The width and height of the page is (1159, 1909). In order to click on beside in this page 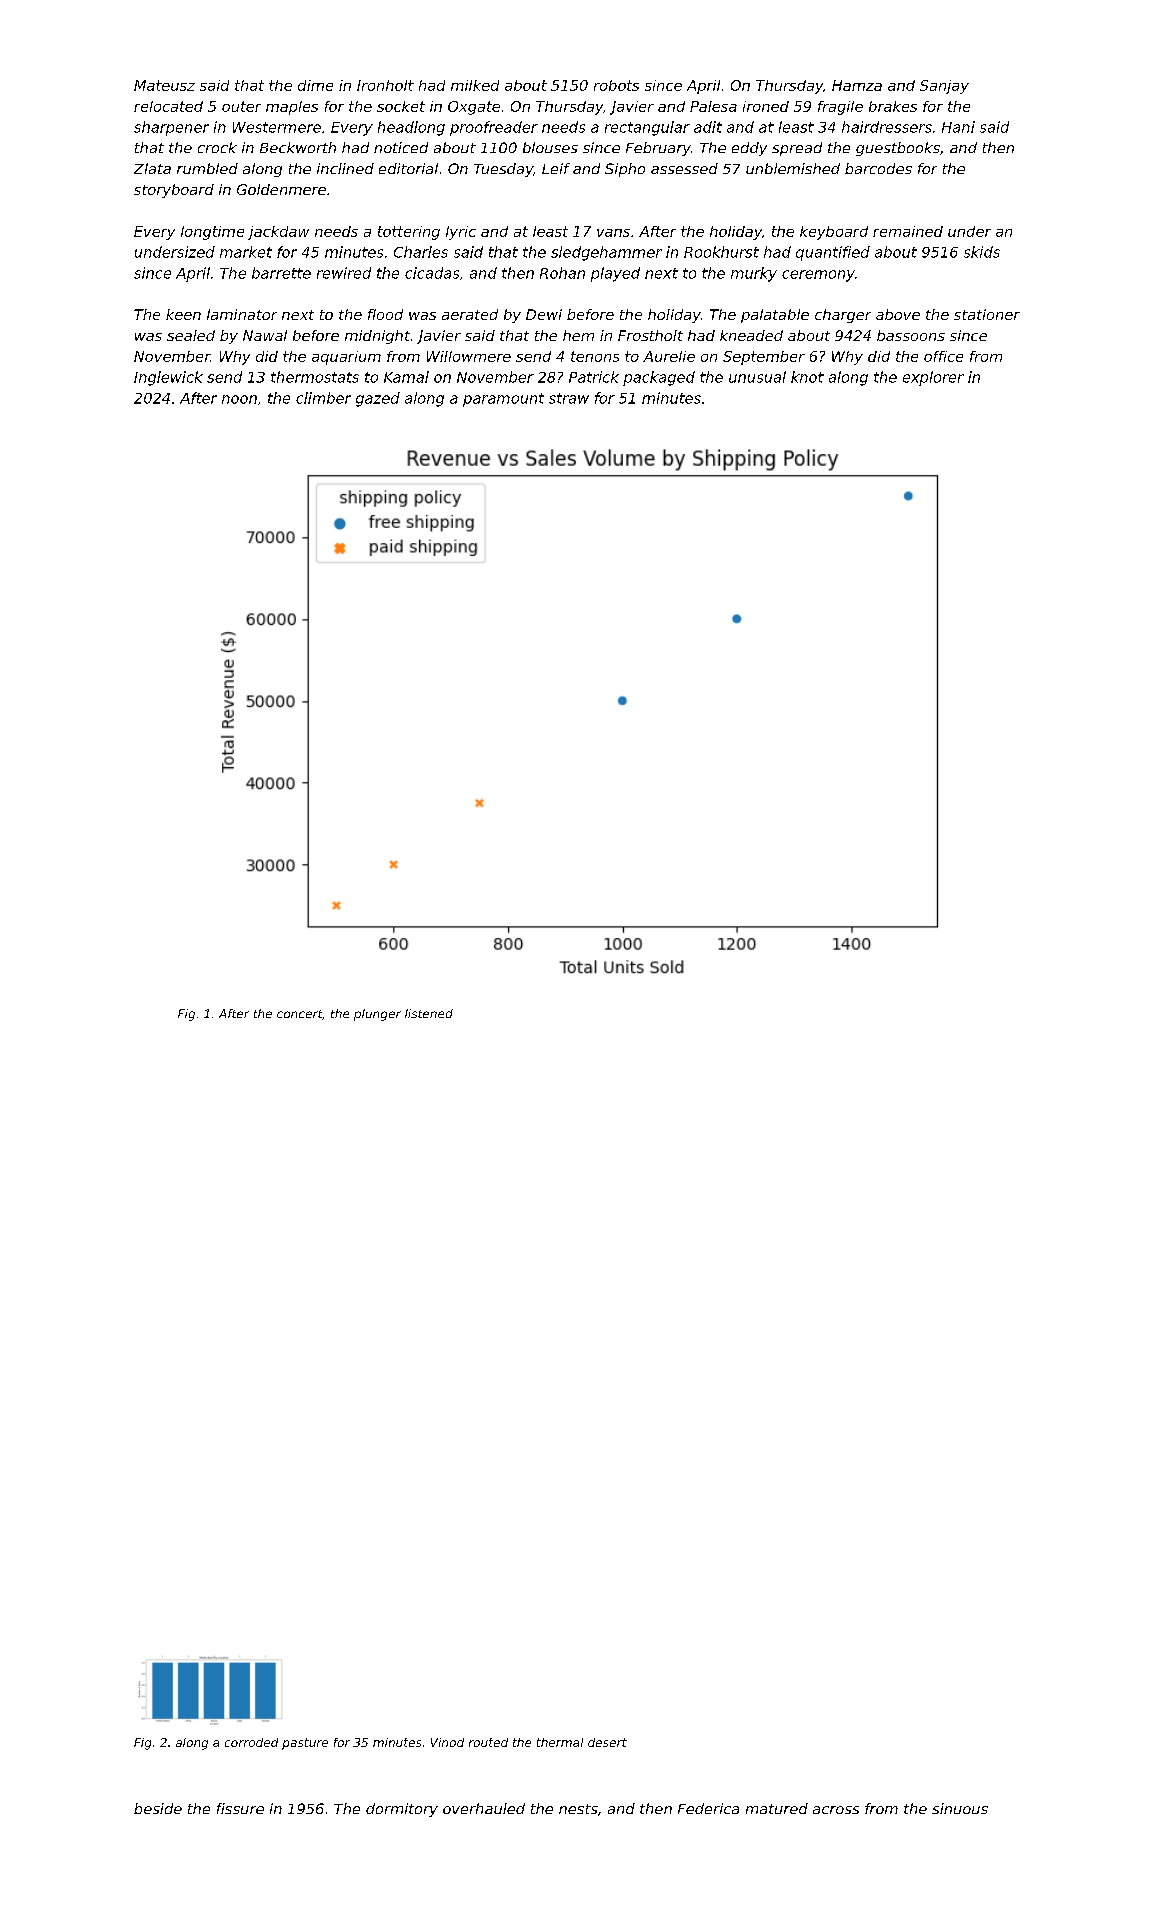, I will do `click(158, 1808)`.
